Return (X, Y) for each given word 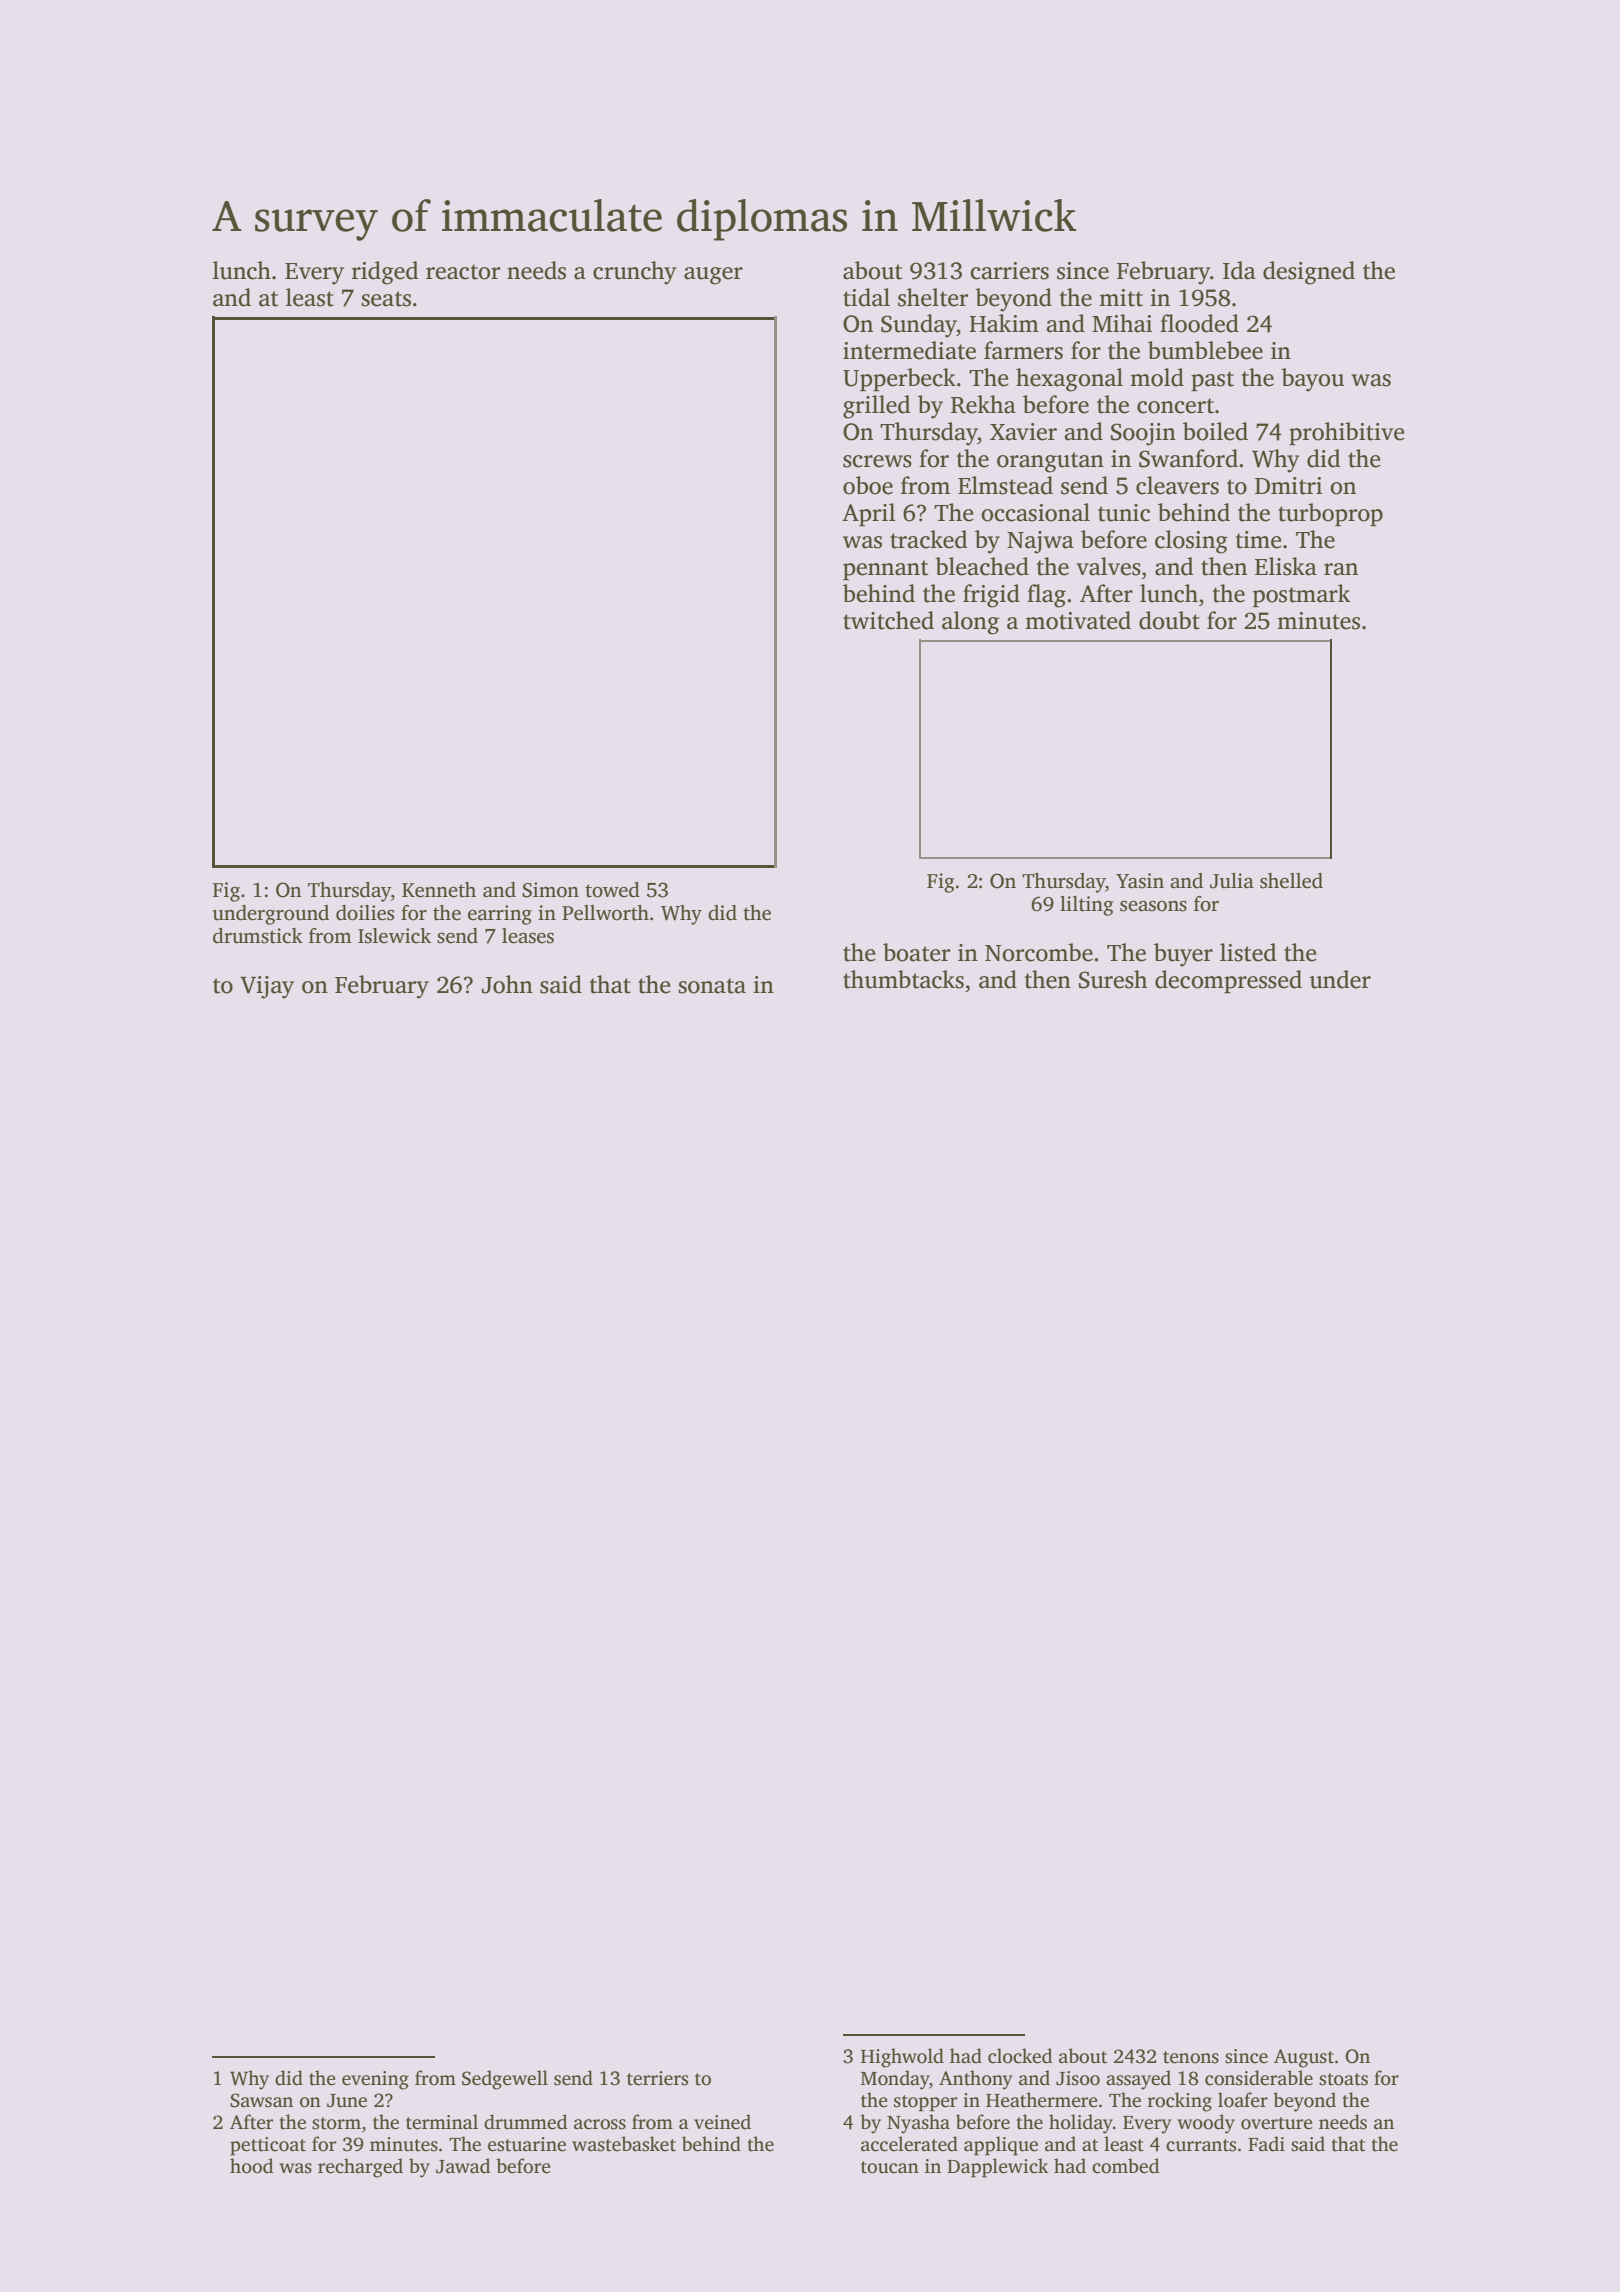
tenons (1191, 2057)
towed (612, 890)
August (1304, 2058)
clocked (1020, 2056)
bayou (1312, 380)
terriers (657, 2078)
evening (375, 2080)
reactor (463, 272)
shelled (1291, 881)
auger (713, 276)
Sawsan (261, 2100)
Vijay (267, 987)
